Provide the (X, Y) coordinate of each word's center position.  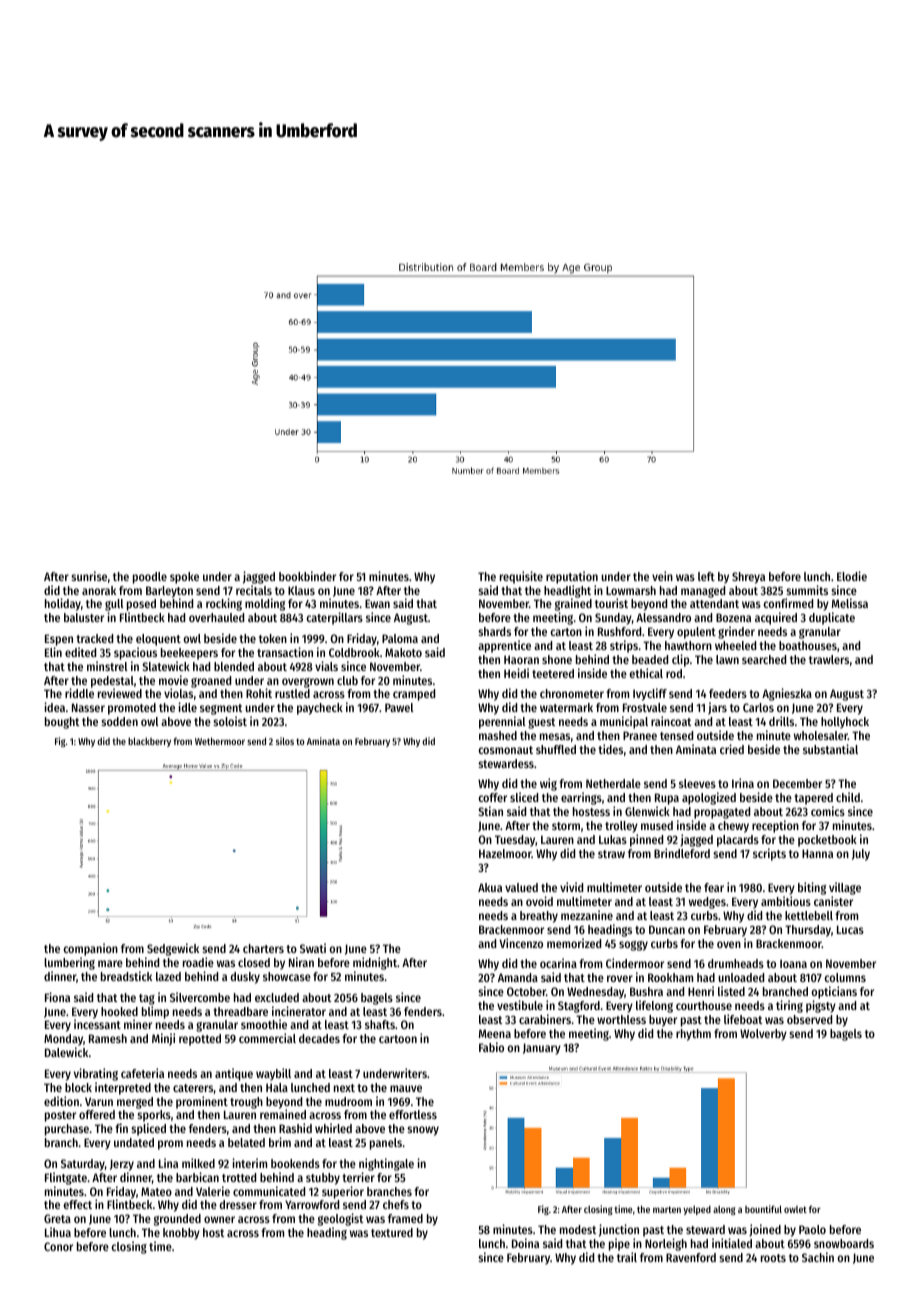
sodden (119, 721)
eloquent (158, 640)
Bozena (733, 617)
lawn (727, 659)
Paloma (400, 638)
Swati (313, 948)
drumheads (736, 963)
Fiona (57, 997)
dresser (238, 1204)
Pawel (399, 707)
